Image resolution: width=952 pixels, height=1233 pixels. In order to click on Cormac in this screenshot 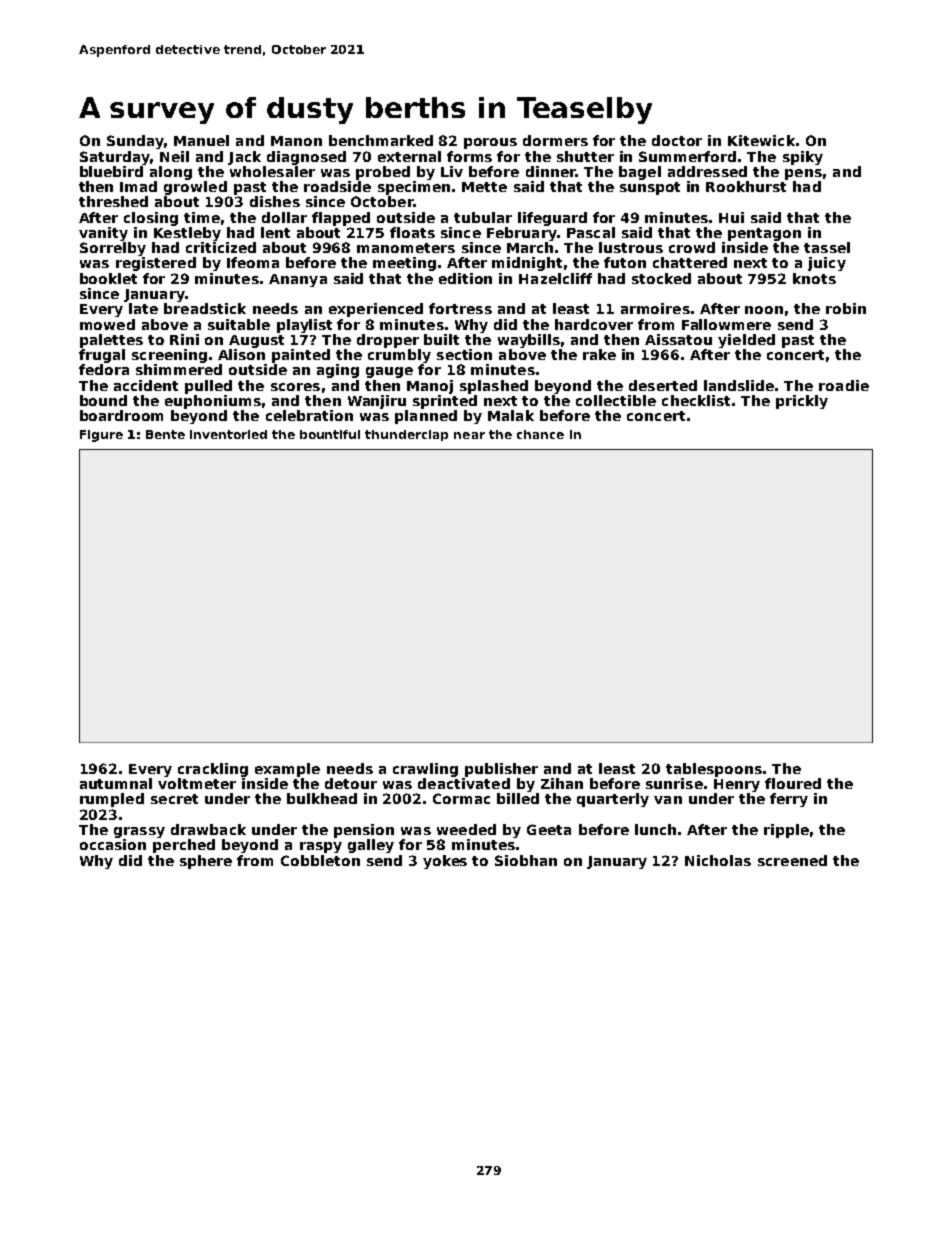, I will do `click(461, 798)`.
